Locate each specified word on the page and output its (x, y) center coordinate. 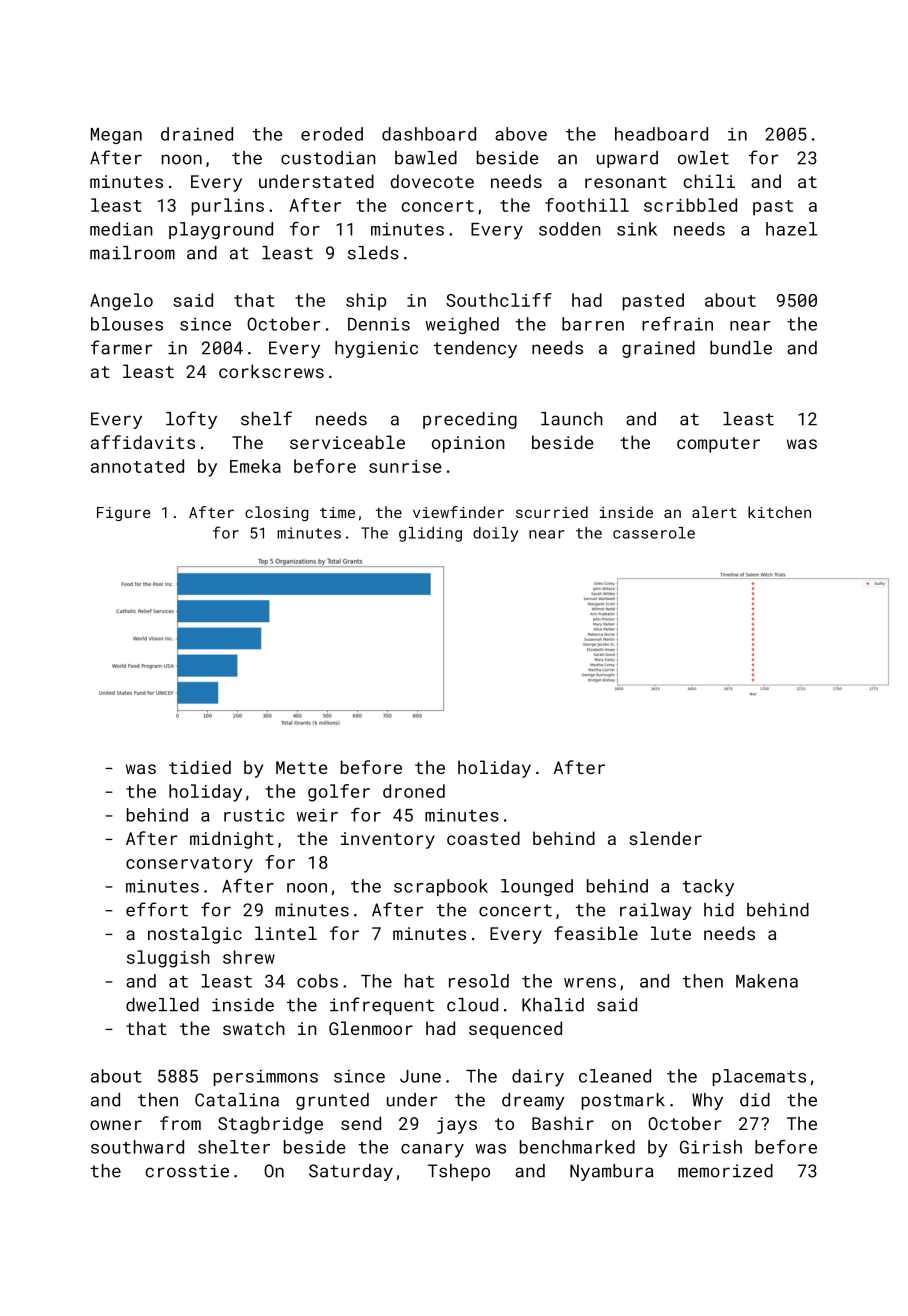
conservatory (189, 865)
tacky (708, 888)
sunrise (405, 466)
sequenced (515, 1030)
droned (414, 791)
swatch (254, 1028)
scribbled (690, 205)
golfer (339, 793)
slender (665, 838)
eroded (332, 134)
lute (671, 933)
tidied (200, 767)
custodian (328, 158)
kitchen (779, 512)
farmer (122, 347)
